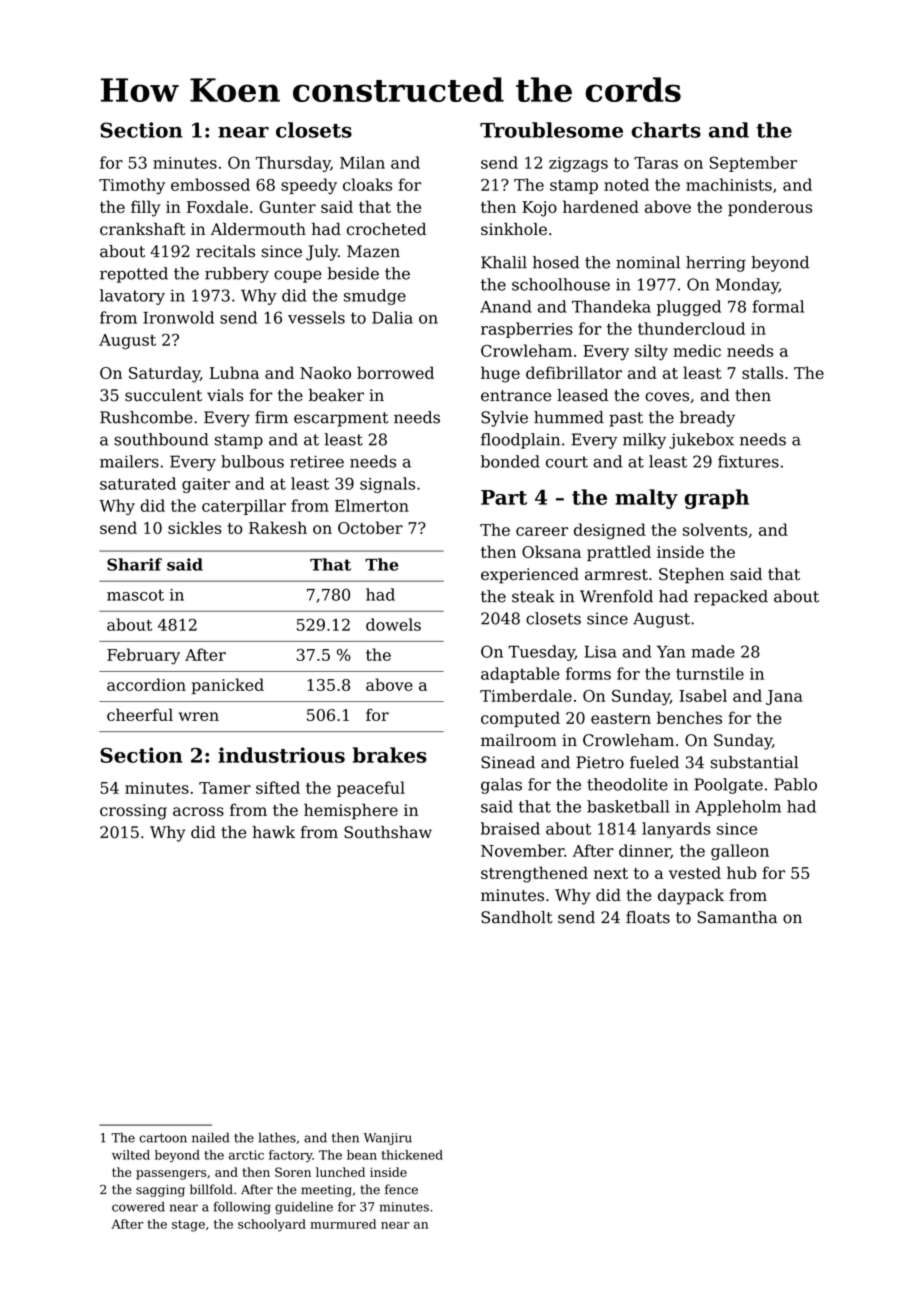 Image resolution: width=924 pixels, height=1308 pixels. I want to click on substantial, so click(754, 762).
